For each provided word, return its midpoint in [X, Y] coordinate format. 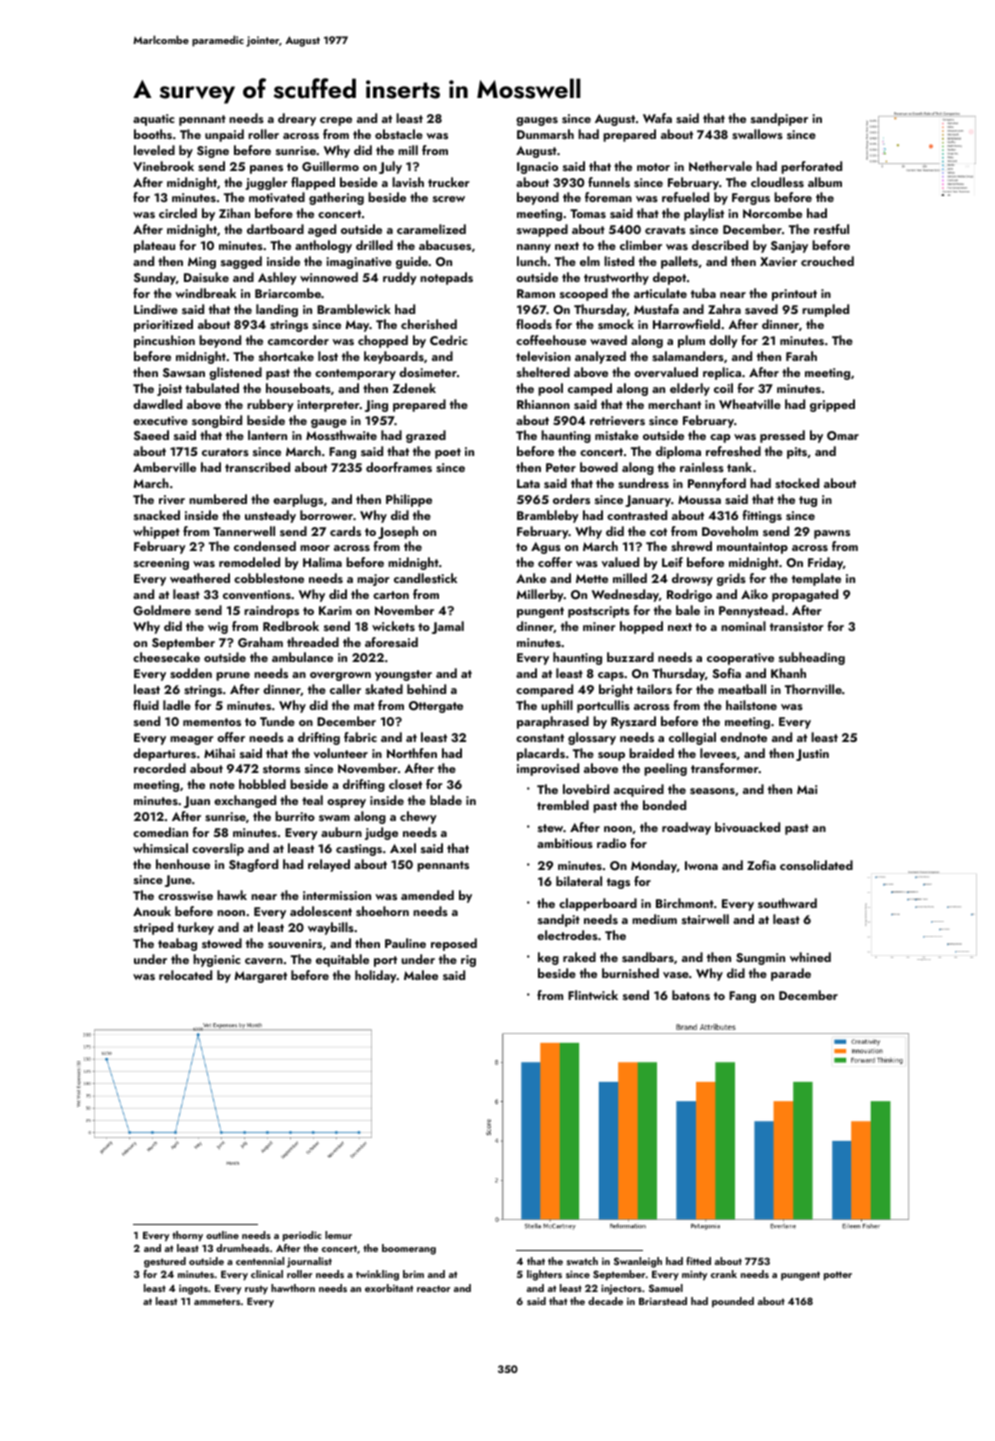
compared [544, 690]
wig [218, 628]
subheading [812, 658]
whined [810, 957]
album [825, 182]
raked [579, 957]
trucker [449, 182]
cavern [264, 961]
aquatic [154, 120]
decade [605, 1301]
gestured [165, 1262]
